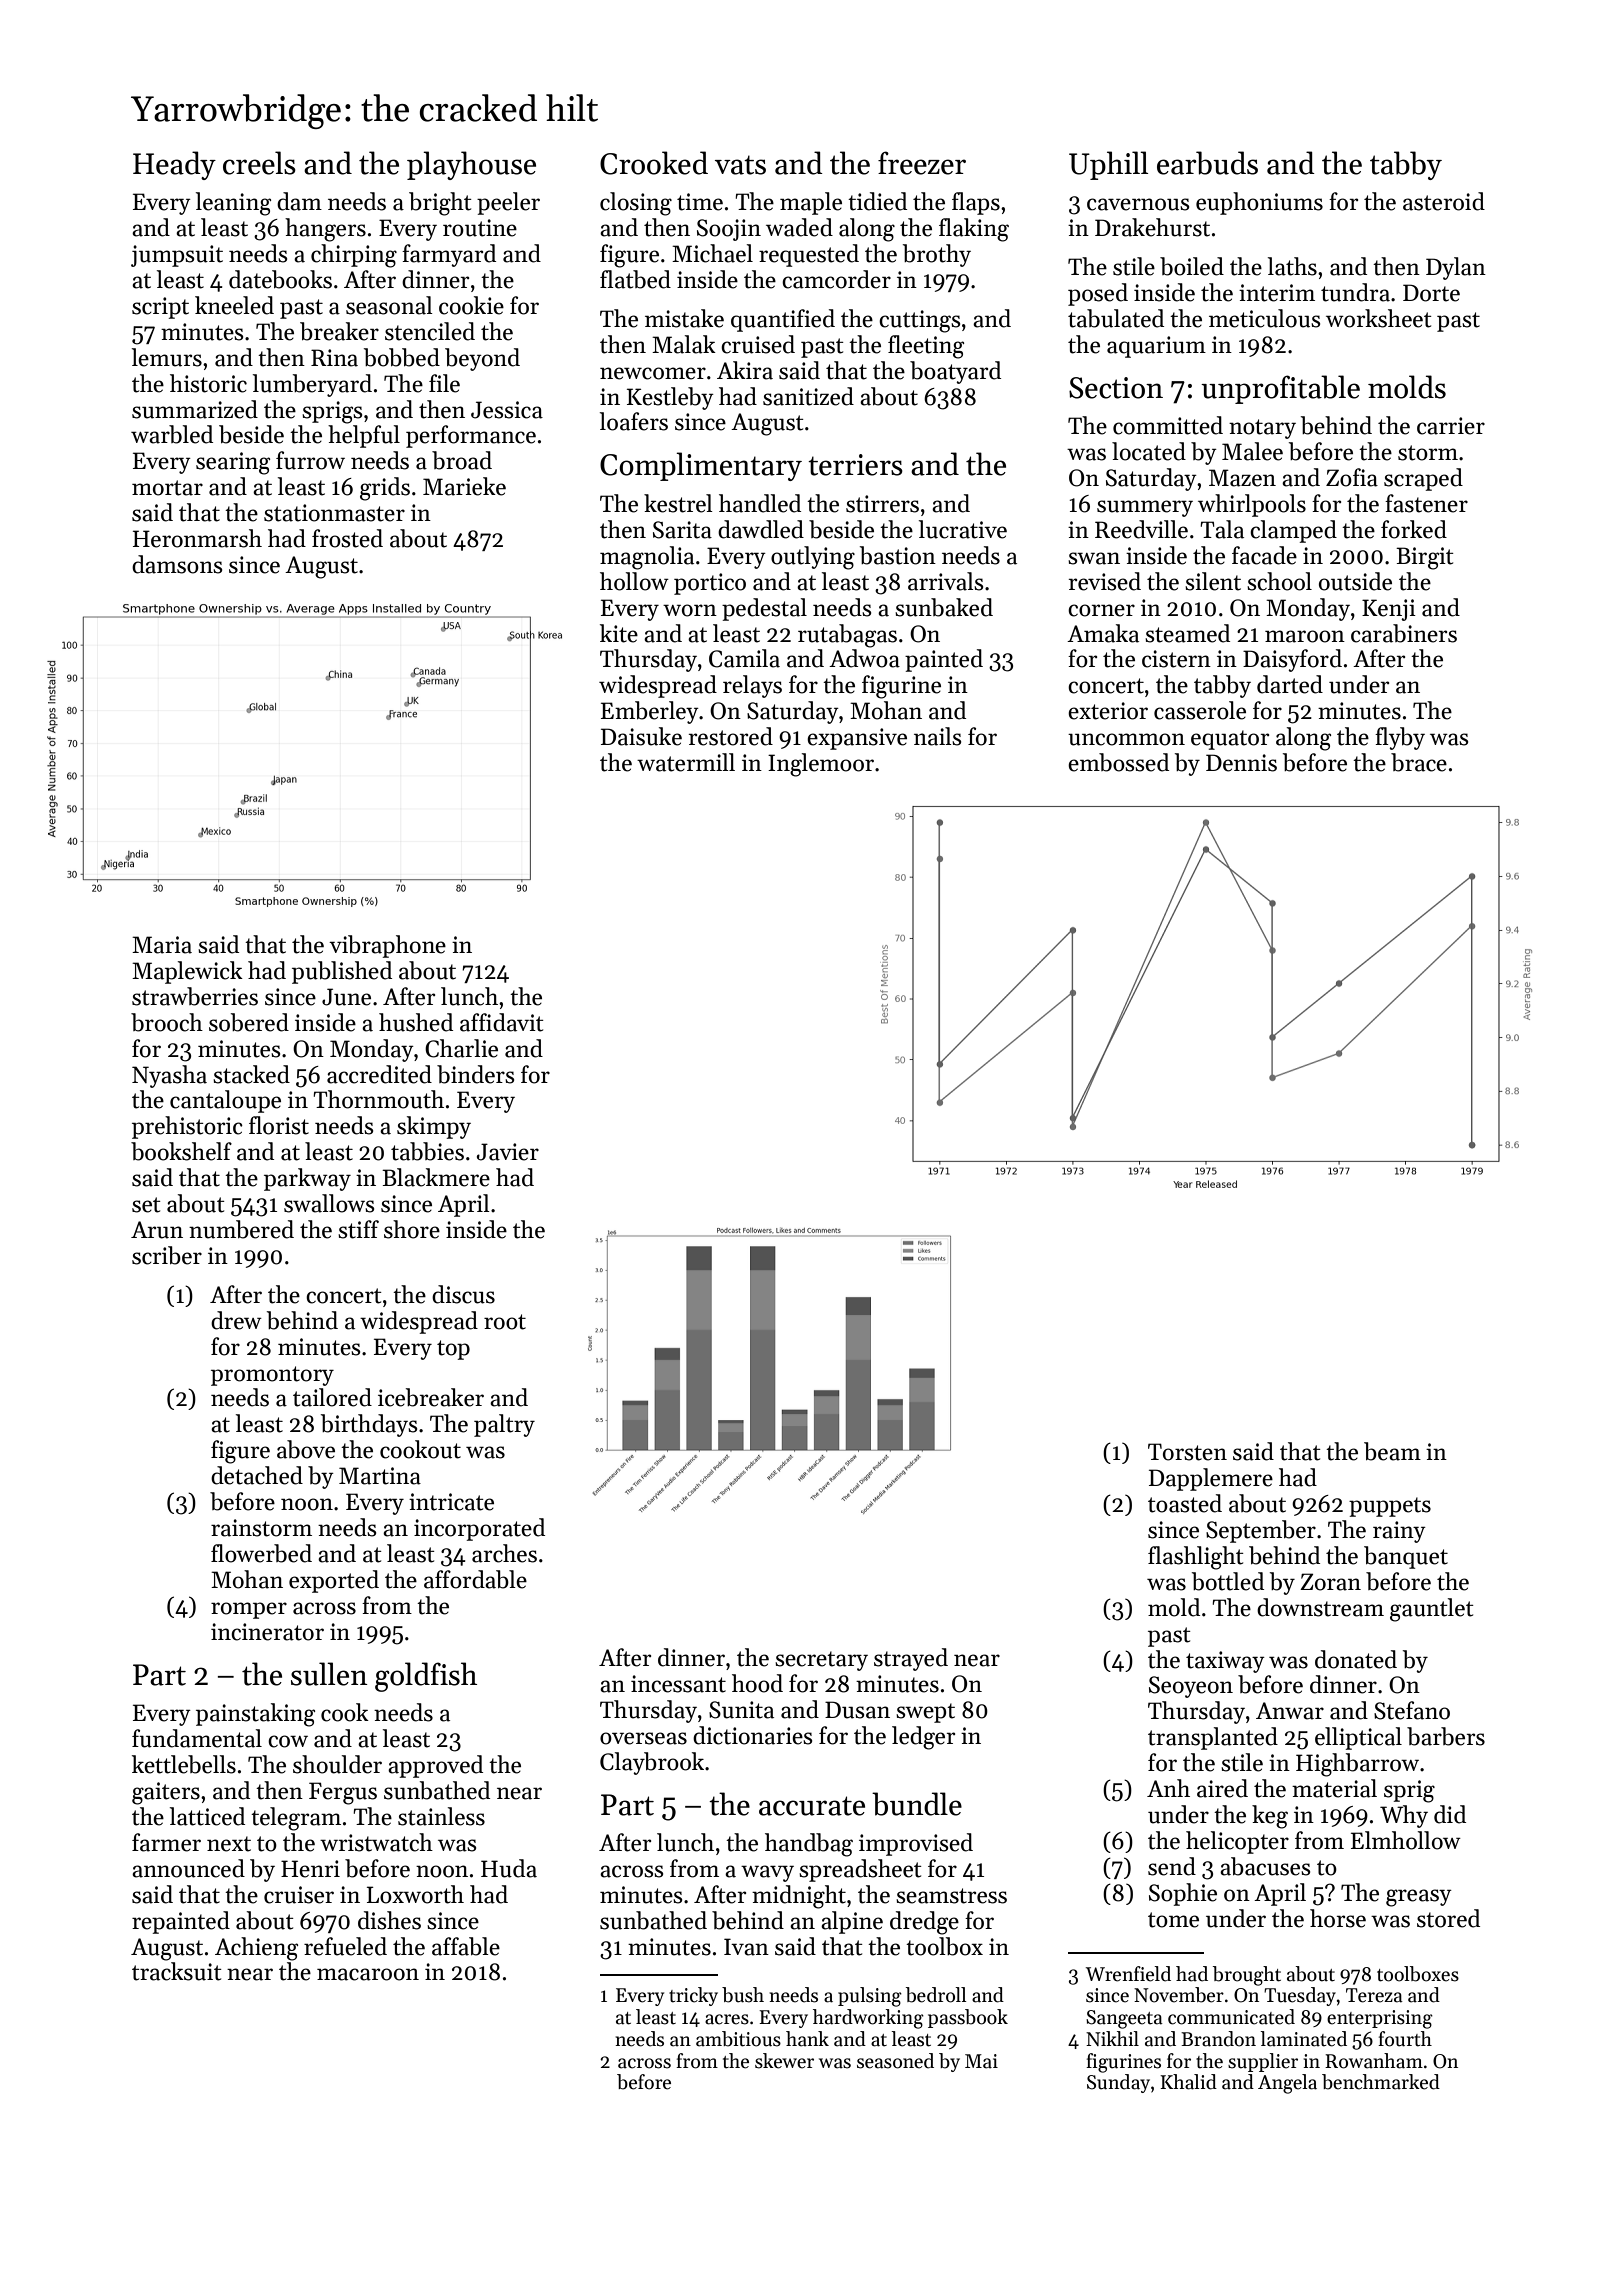  Describe the element at coordinates (1406, 1557) in the screenshot. I see `banquet` at that location.
